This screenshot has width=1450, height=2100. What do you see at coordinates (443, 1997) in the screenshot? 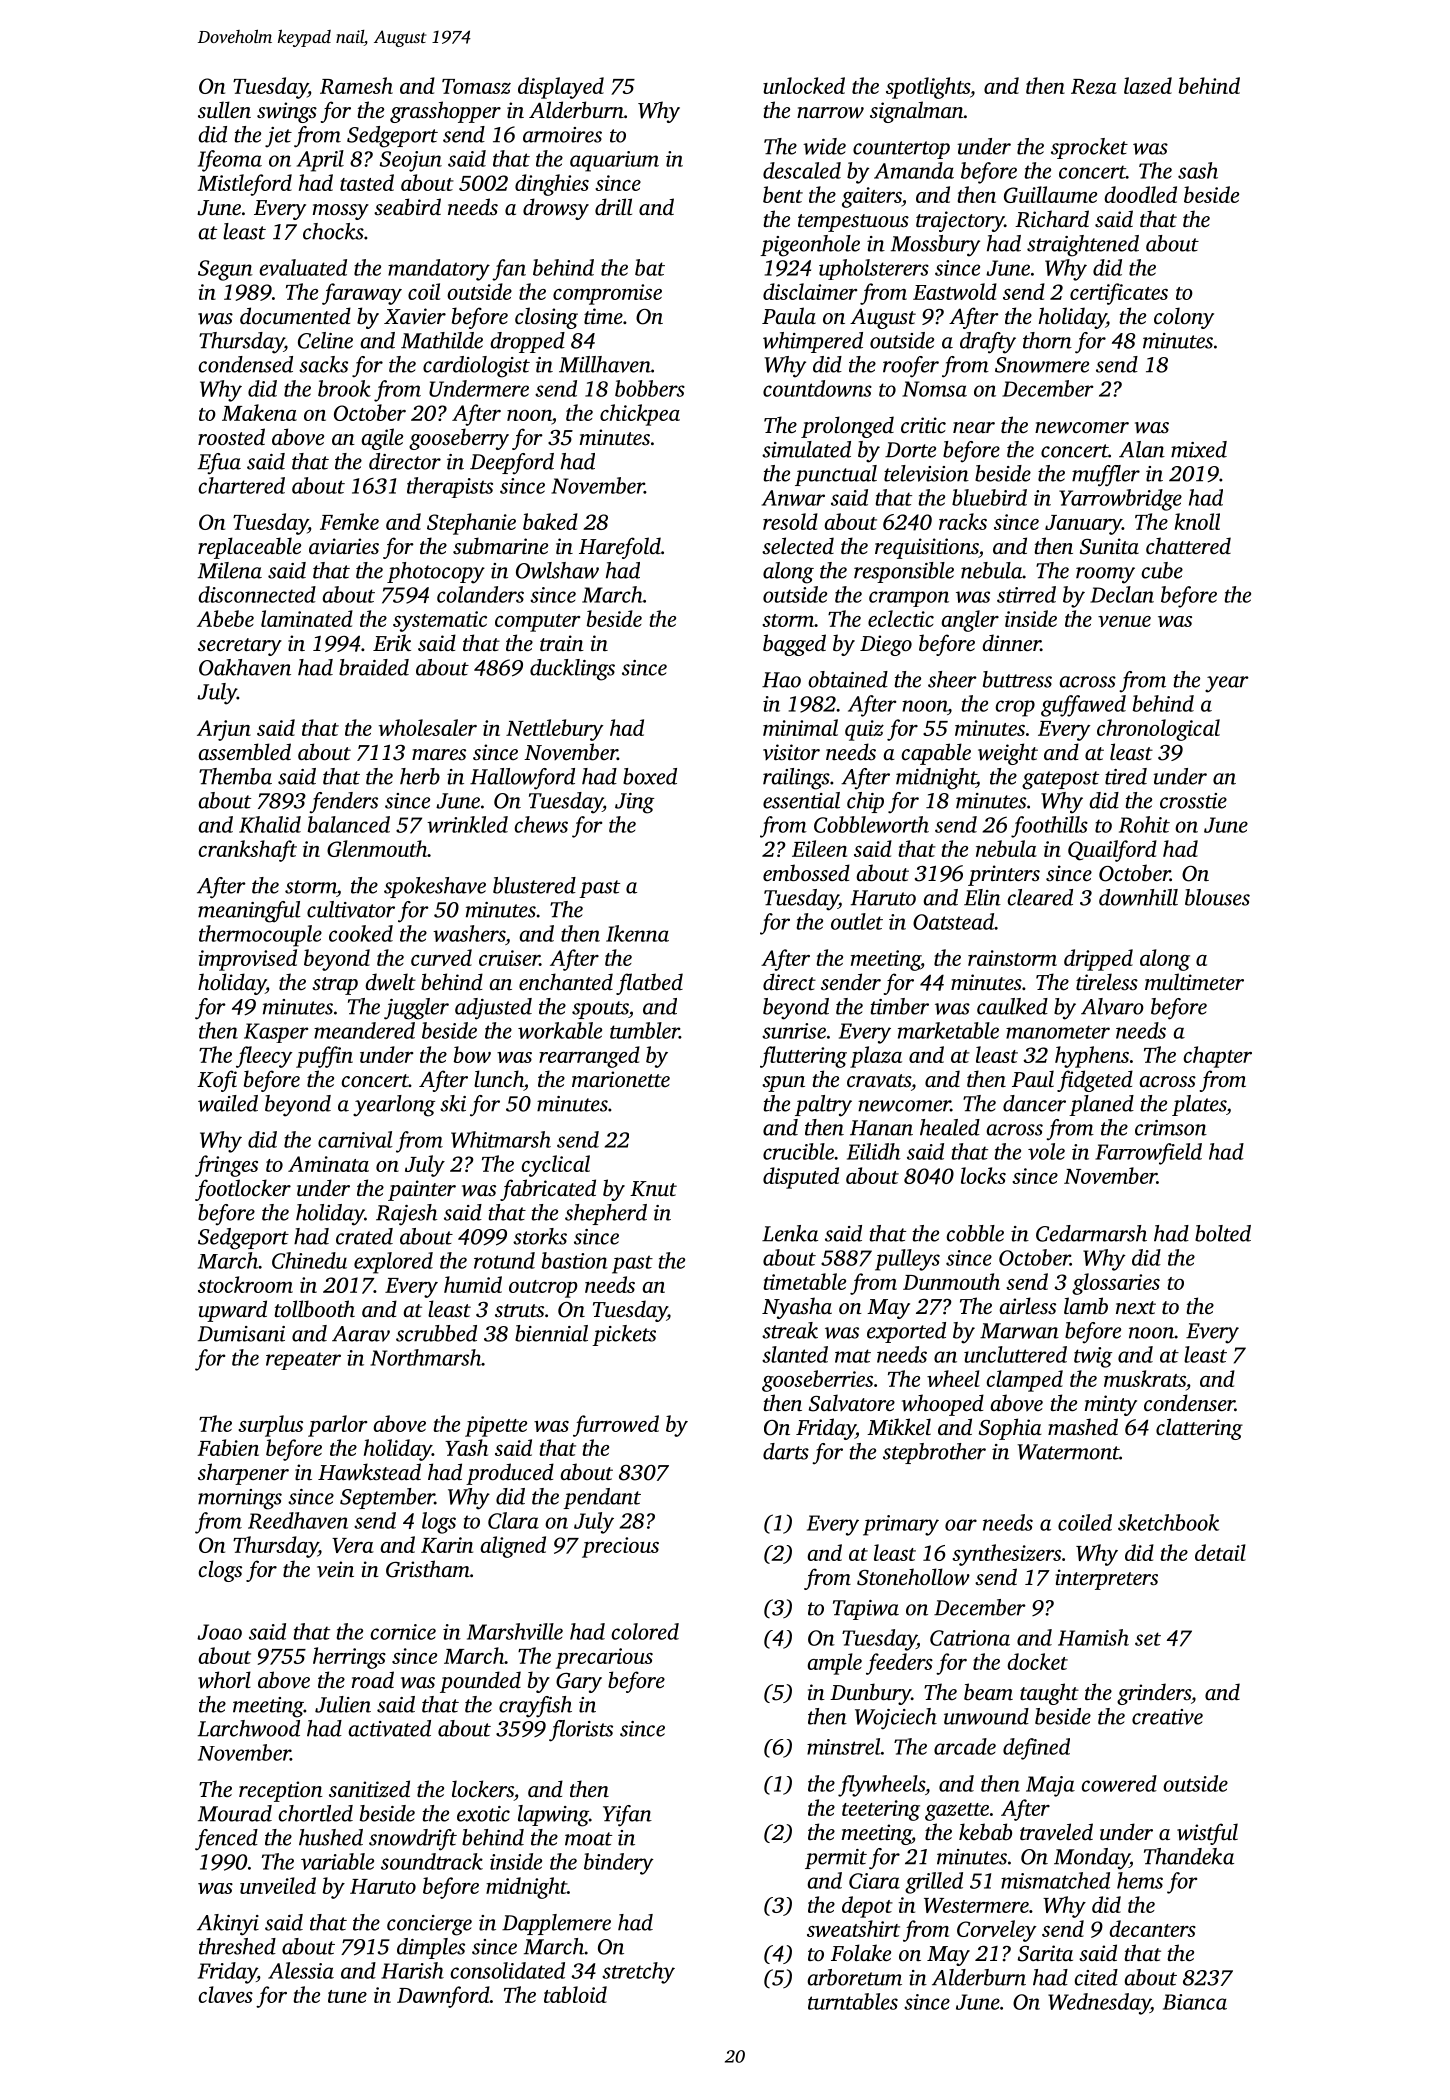
I see `Dawnford` at bounding box center [443, 1997].
